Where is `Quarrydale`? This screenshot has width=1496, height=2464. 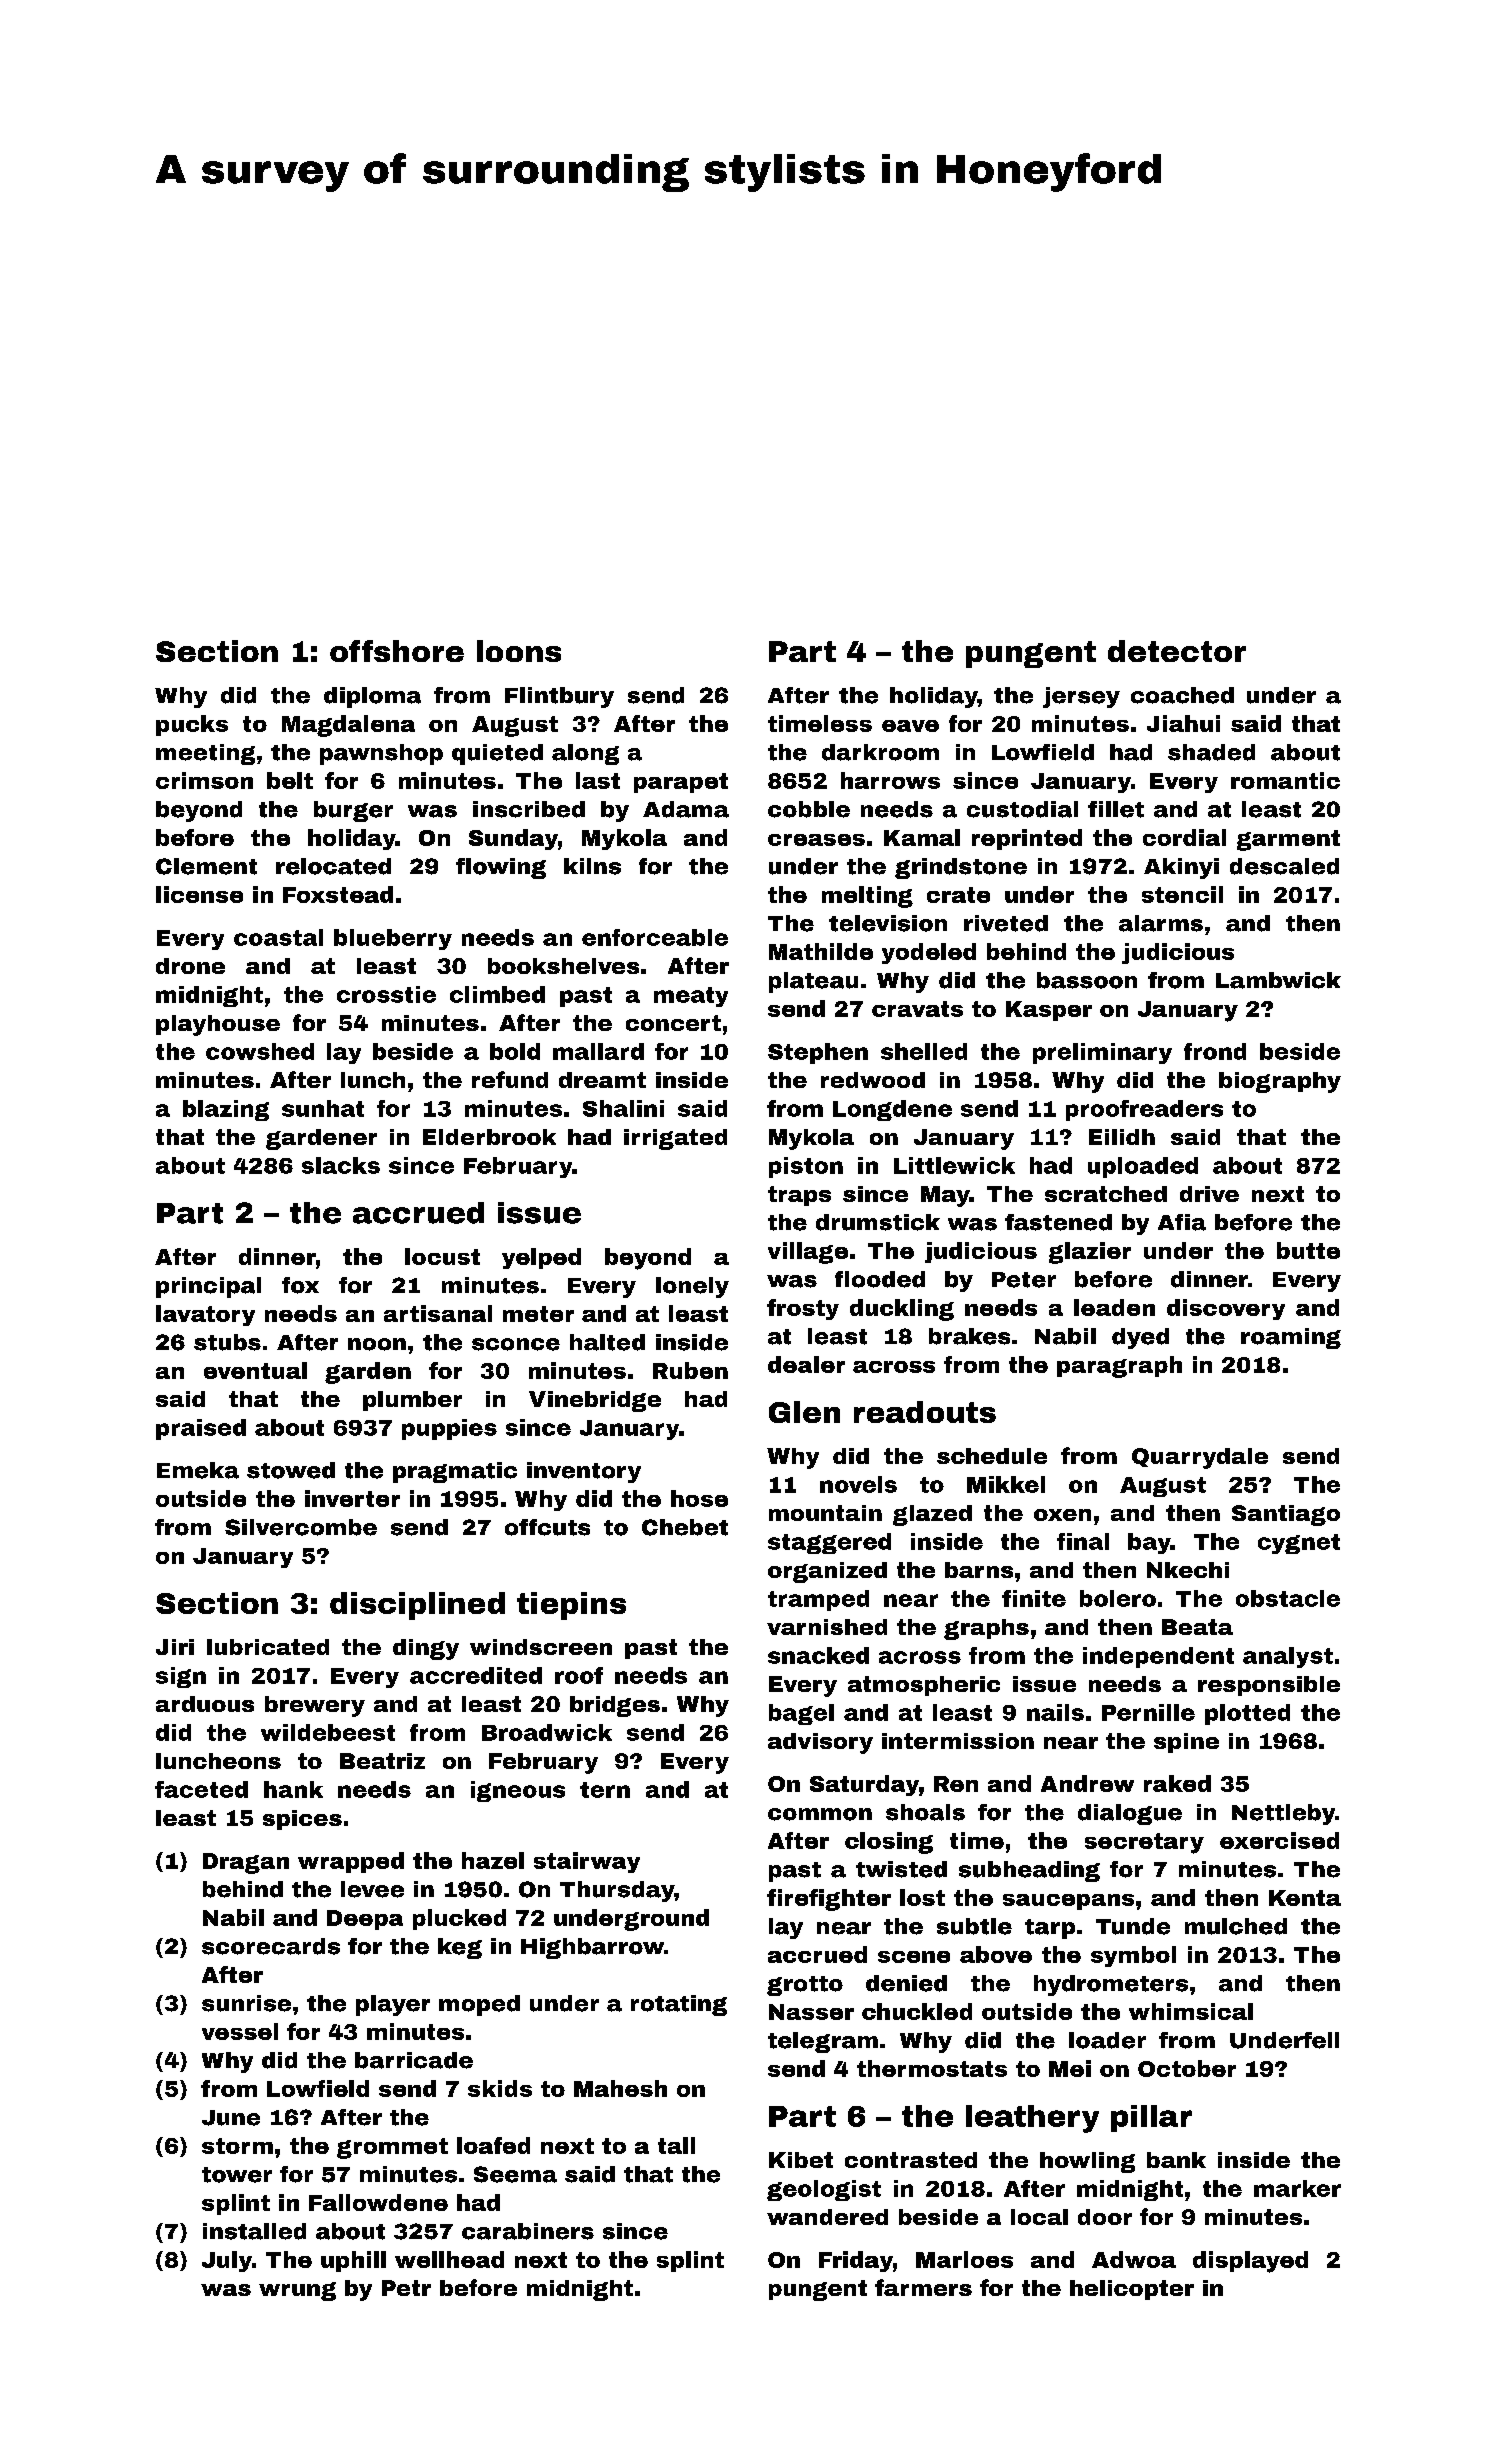 Quarrydale is located at coordinates (1200, 1458).
